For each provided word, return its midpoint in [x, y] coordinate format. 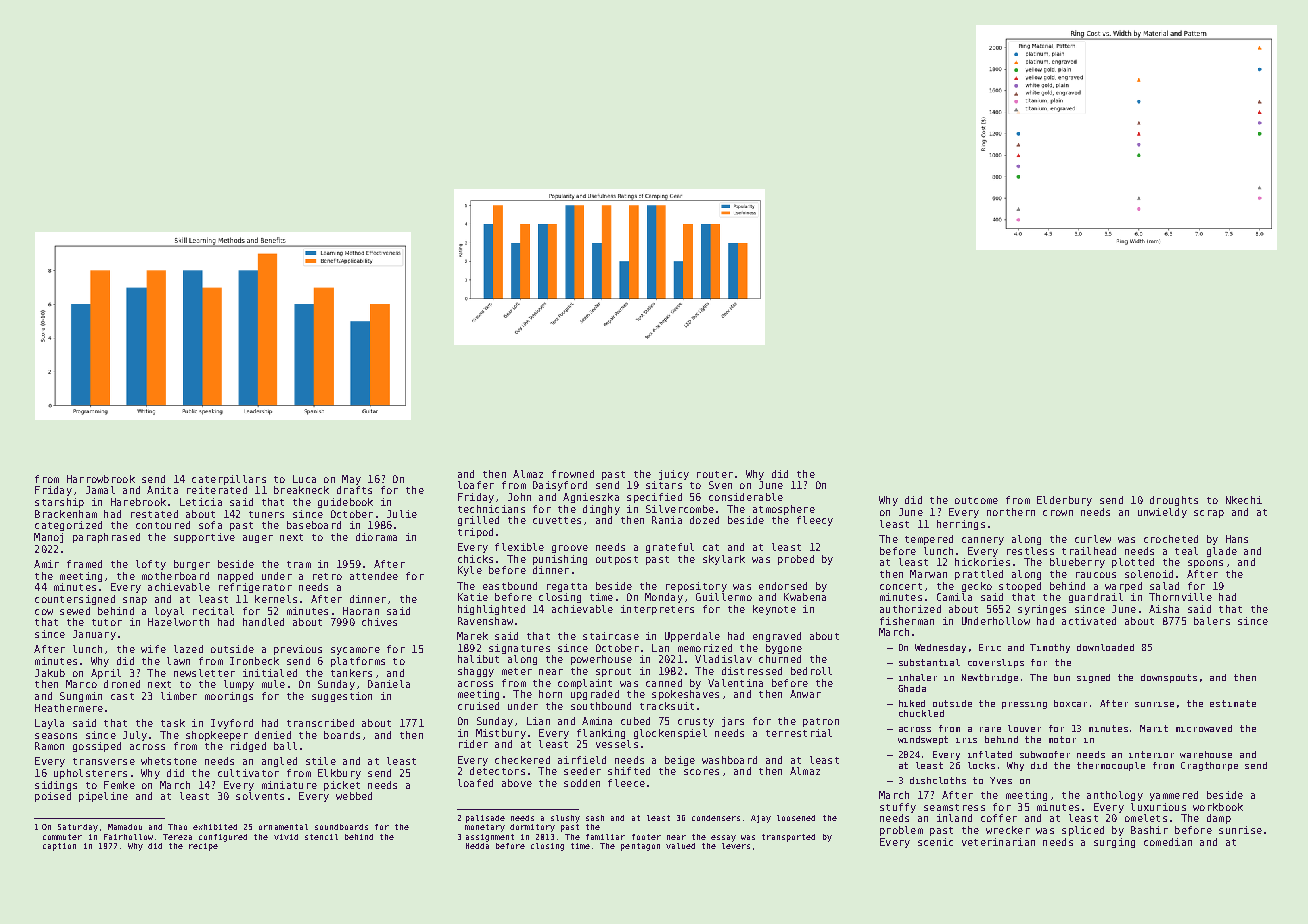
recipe [203, 847]
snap [135, 601]
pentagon [640, 847]
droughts [1174, 501]
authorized [910, 609]
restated [154, 514]
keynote [774, 610]
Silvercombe [680, 509]
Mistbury [501, 734]
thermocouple [1111, 766]
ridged [248, 747]
